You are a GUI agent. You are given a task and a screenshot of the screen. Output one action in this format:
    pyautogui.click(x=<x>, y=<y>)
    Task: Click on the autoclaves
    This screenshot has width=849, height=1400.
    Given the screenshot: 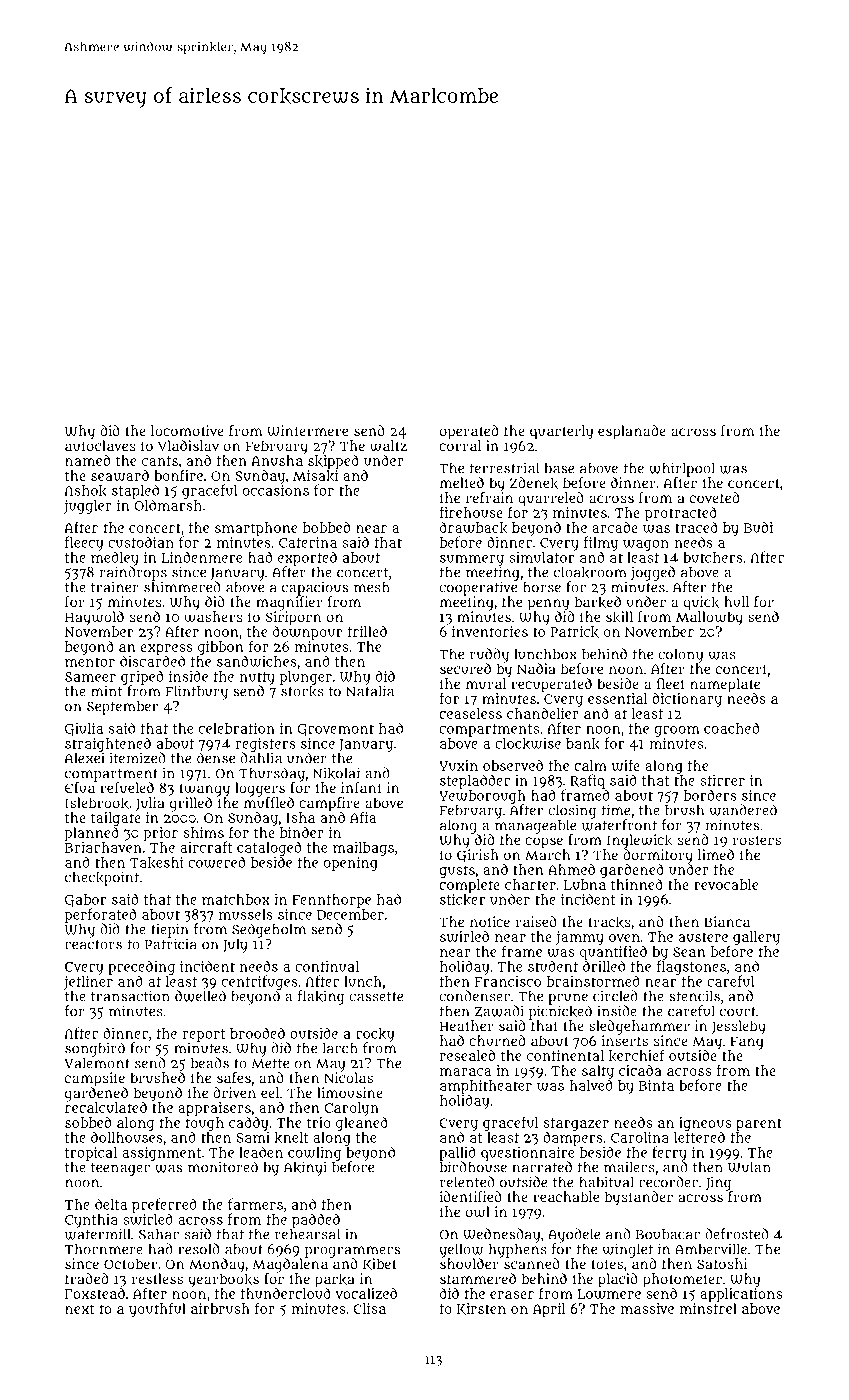 What is the action you would take?
    pyautogui.click(x=100, y=445)
